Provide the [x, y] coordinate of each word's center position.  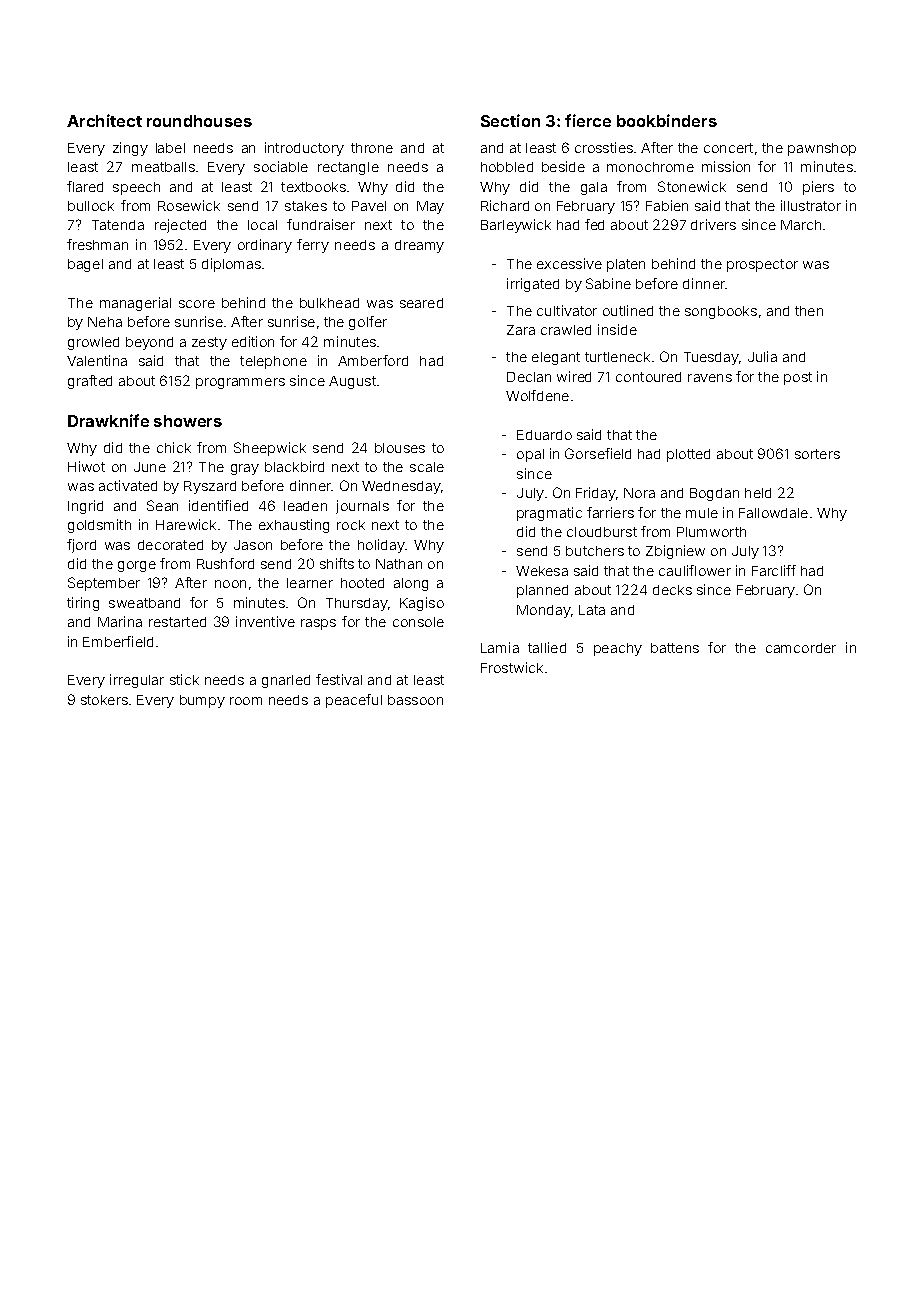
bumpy [202, 701]
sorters [817, 454]
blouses [400, 448]
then [809, 311]
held [758, 493]
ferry [313, 246]
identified [218, 505]
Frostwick [512, 667]
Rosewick [189, 205]
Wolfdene [537, 395]
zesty [209, 343]
